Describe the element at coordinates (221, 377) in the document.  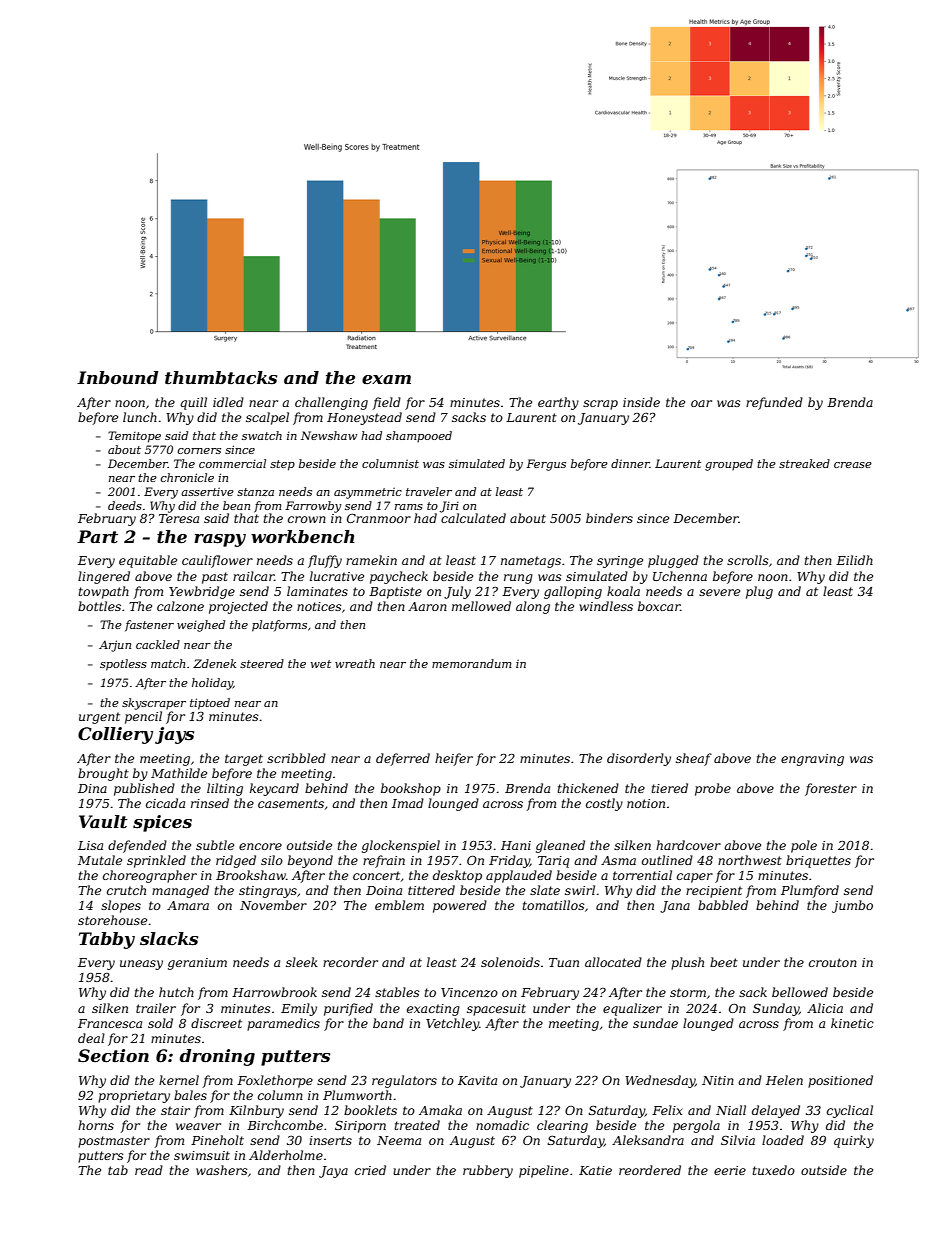
I see `thumbtacks` at that location.
